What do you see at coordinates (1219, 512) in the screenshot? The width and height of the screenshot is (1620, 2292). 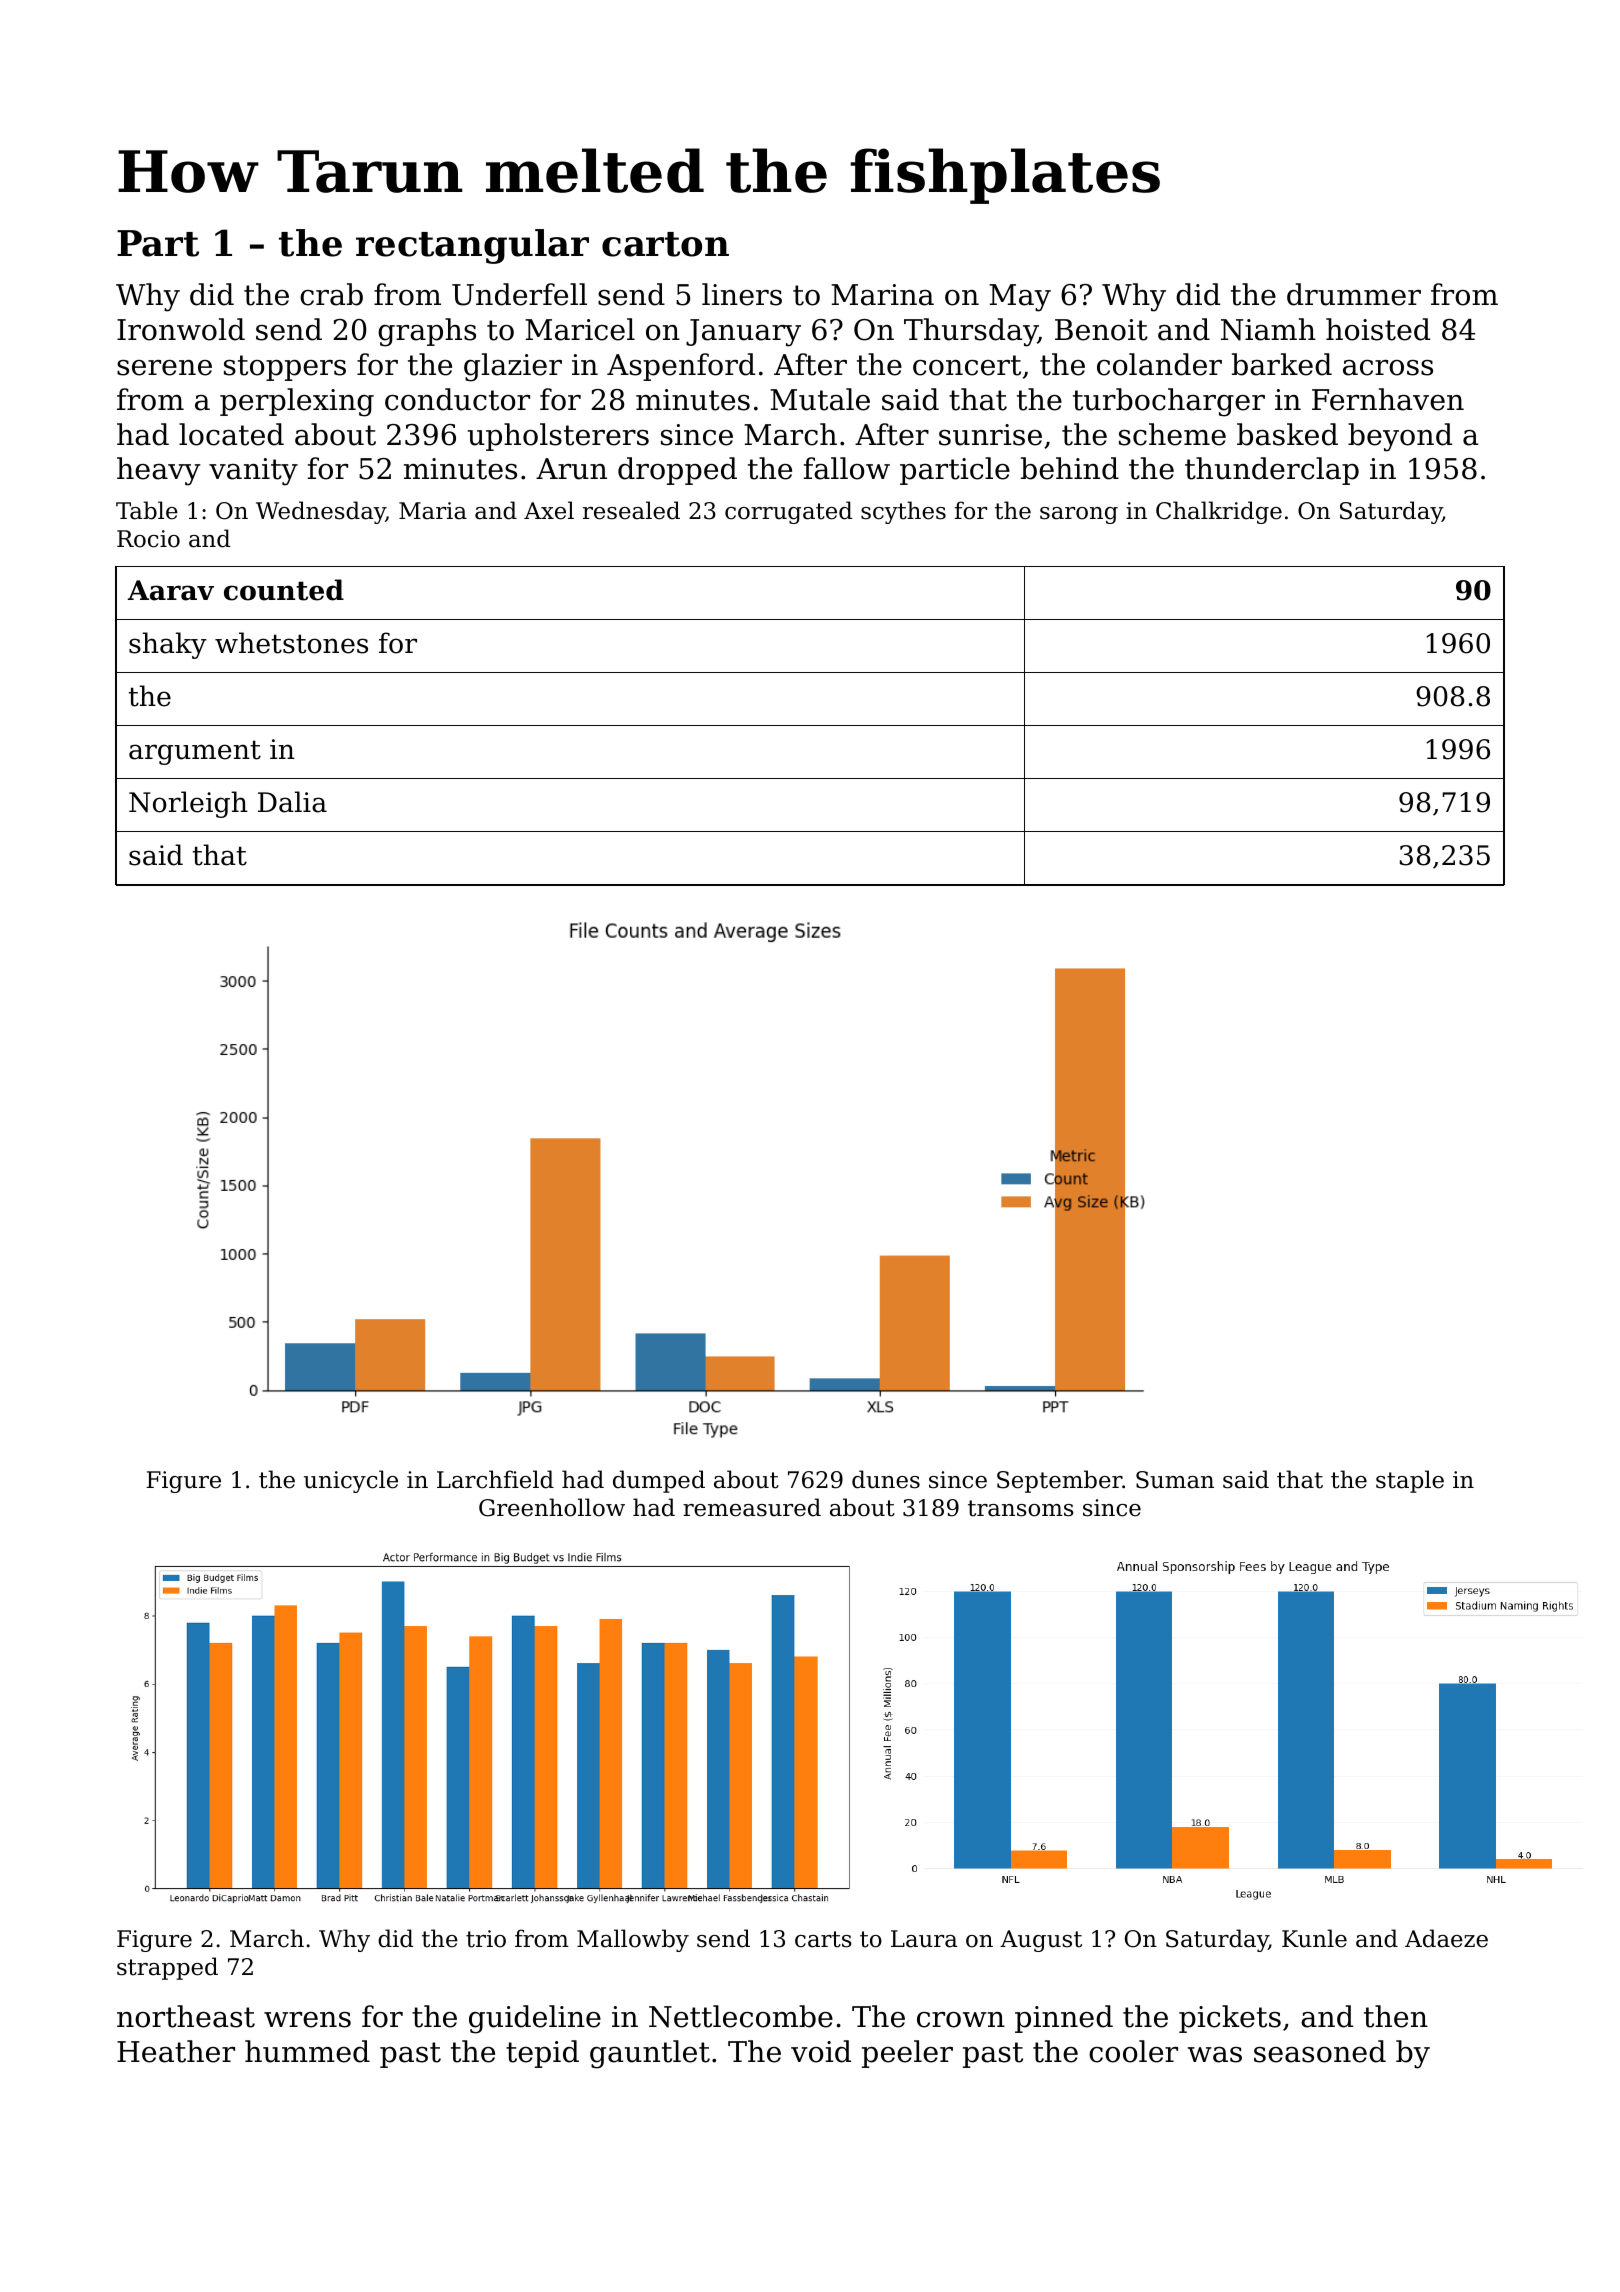 I see `Chalkridge` at bounding box center [1219, 512].
